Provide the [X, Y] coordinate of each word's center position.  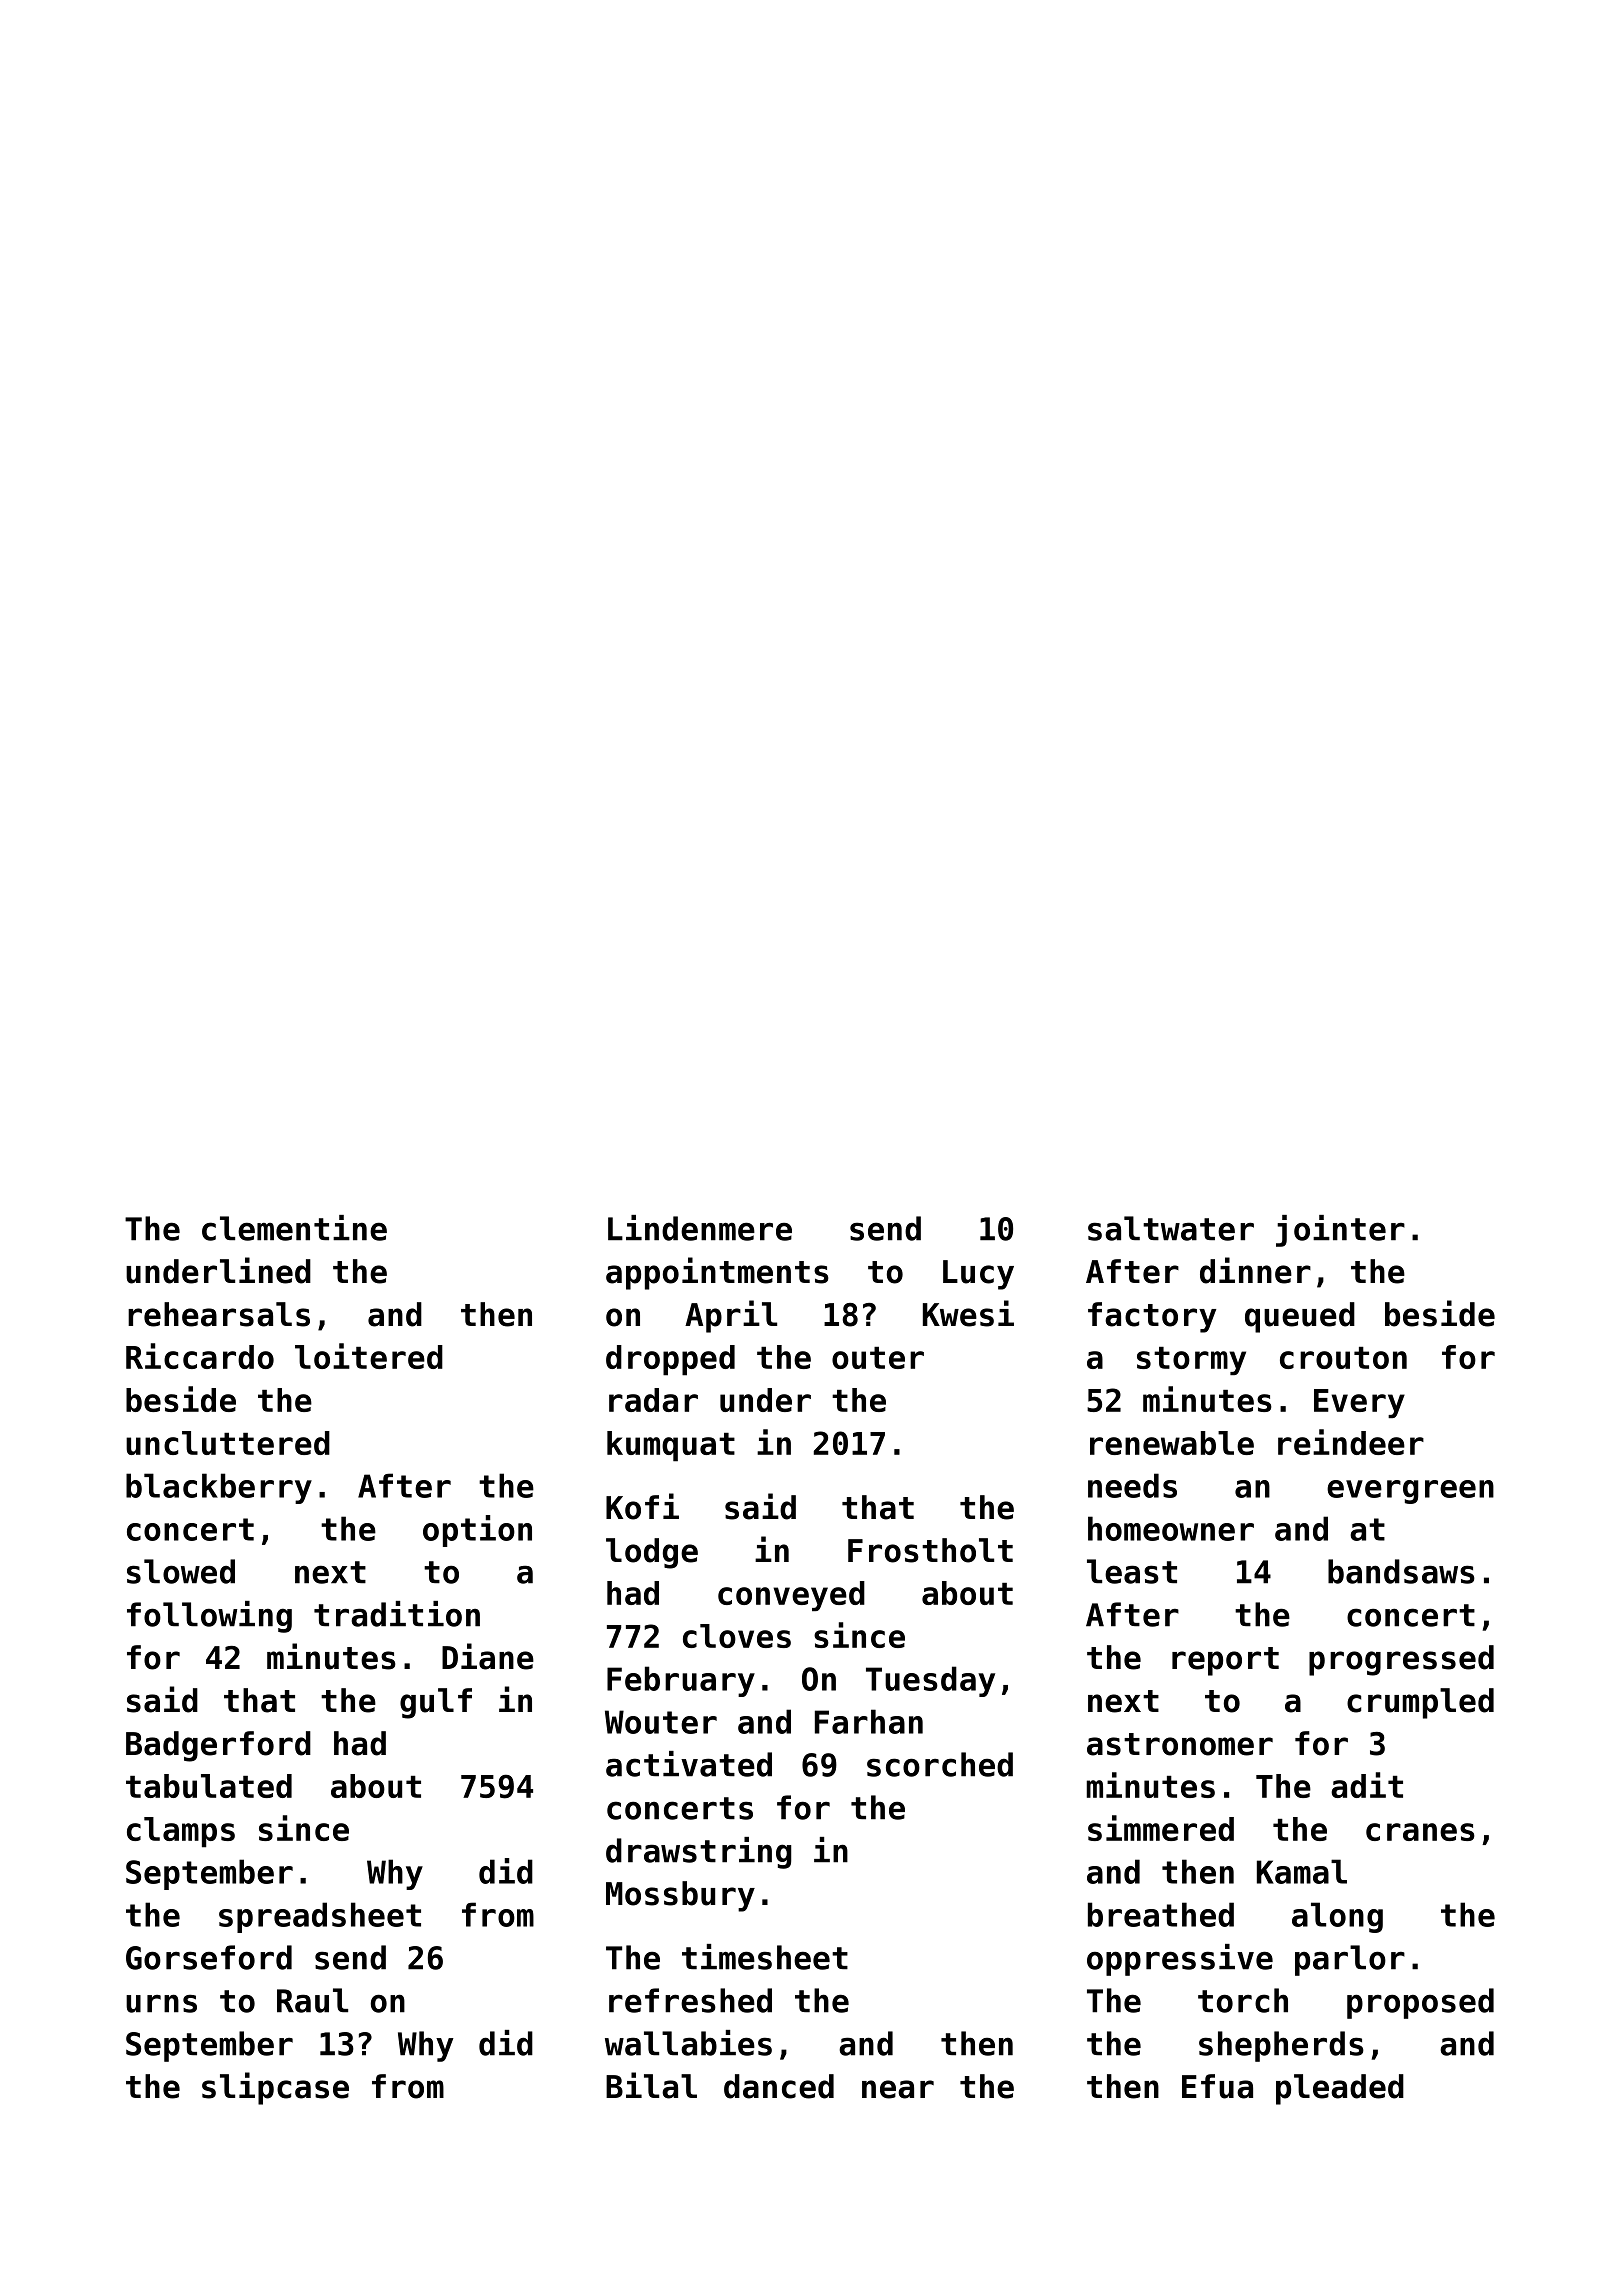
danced [779, 2086]
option [477, 1531]
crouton [1343, 1358]
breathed [1161, 1914]
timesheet [765, 1957]
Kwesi [968, 1313]
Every [1359, 1403]
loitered [369, 1356]
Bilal [651, 2085]
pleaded [1340, 2089]
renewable [1172, 1443]
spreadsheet [320, 1917]
